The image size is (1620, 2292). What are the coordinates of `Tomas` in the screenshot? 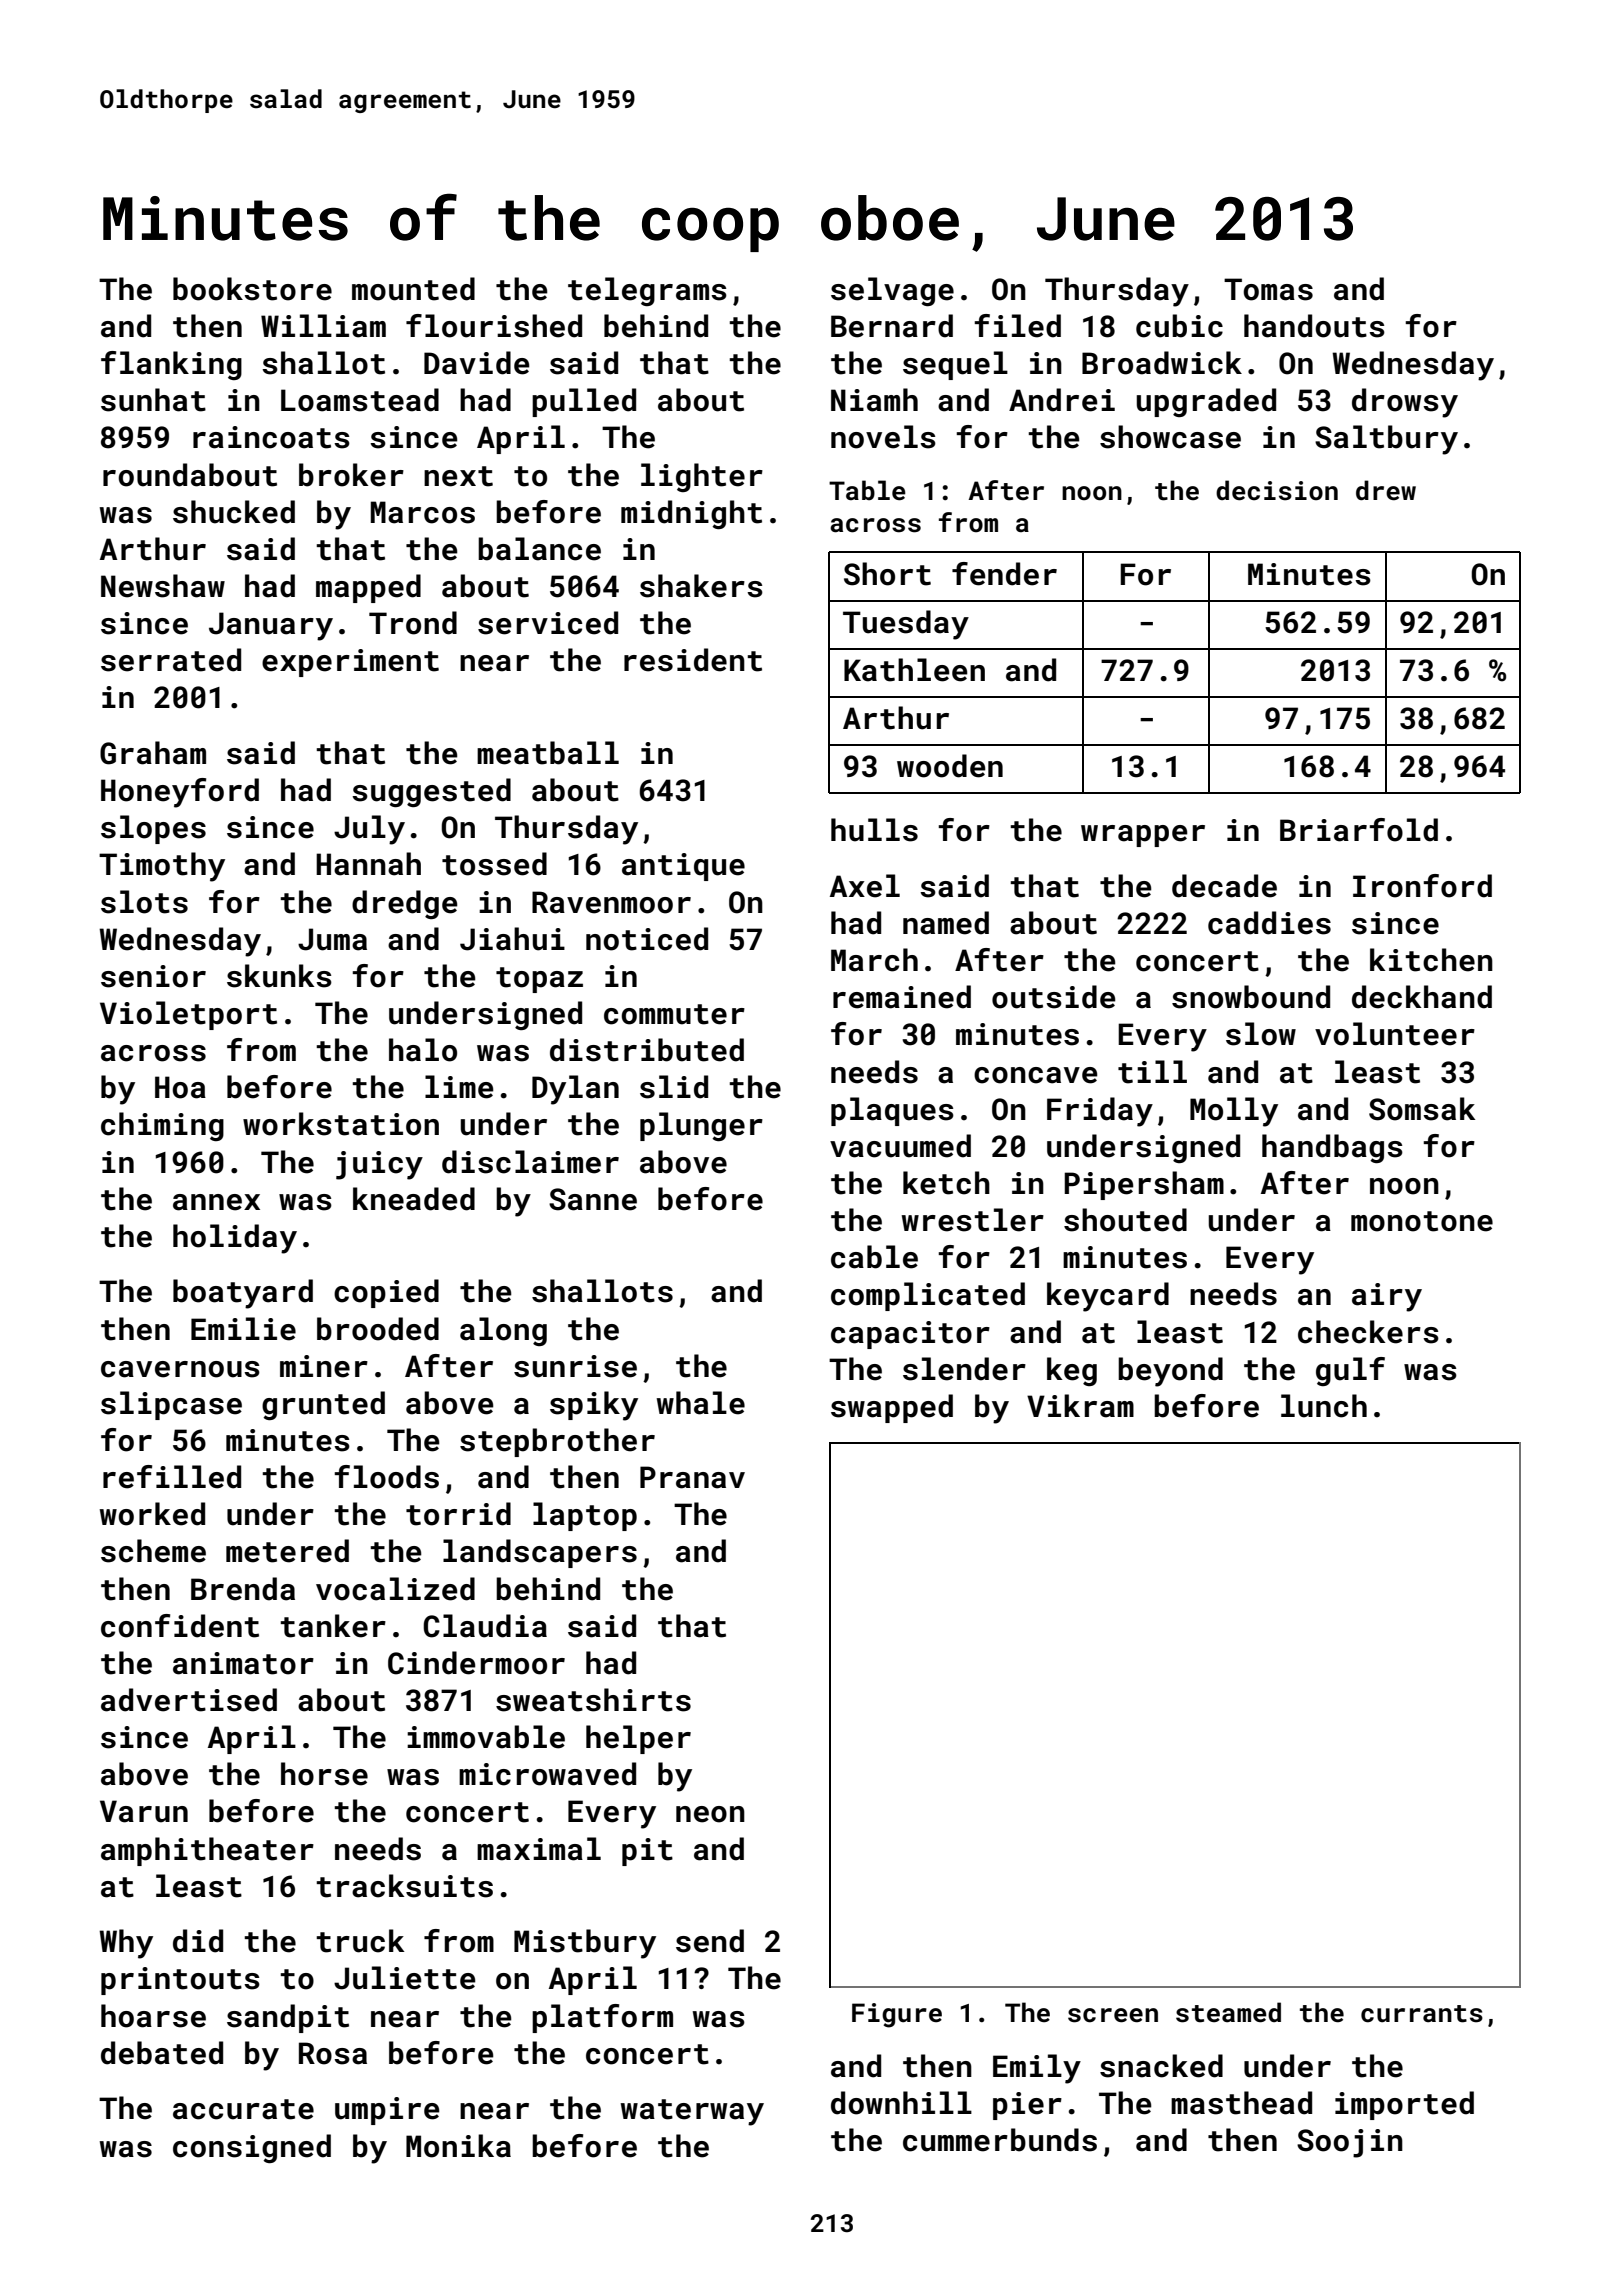 It's located at (1268, 289).
